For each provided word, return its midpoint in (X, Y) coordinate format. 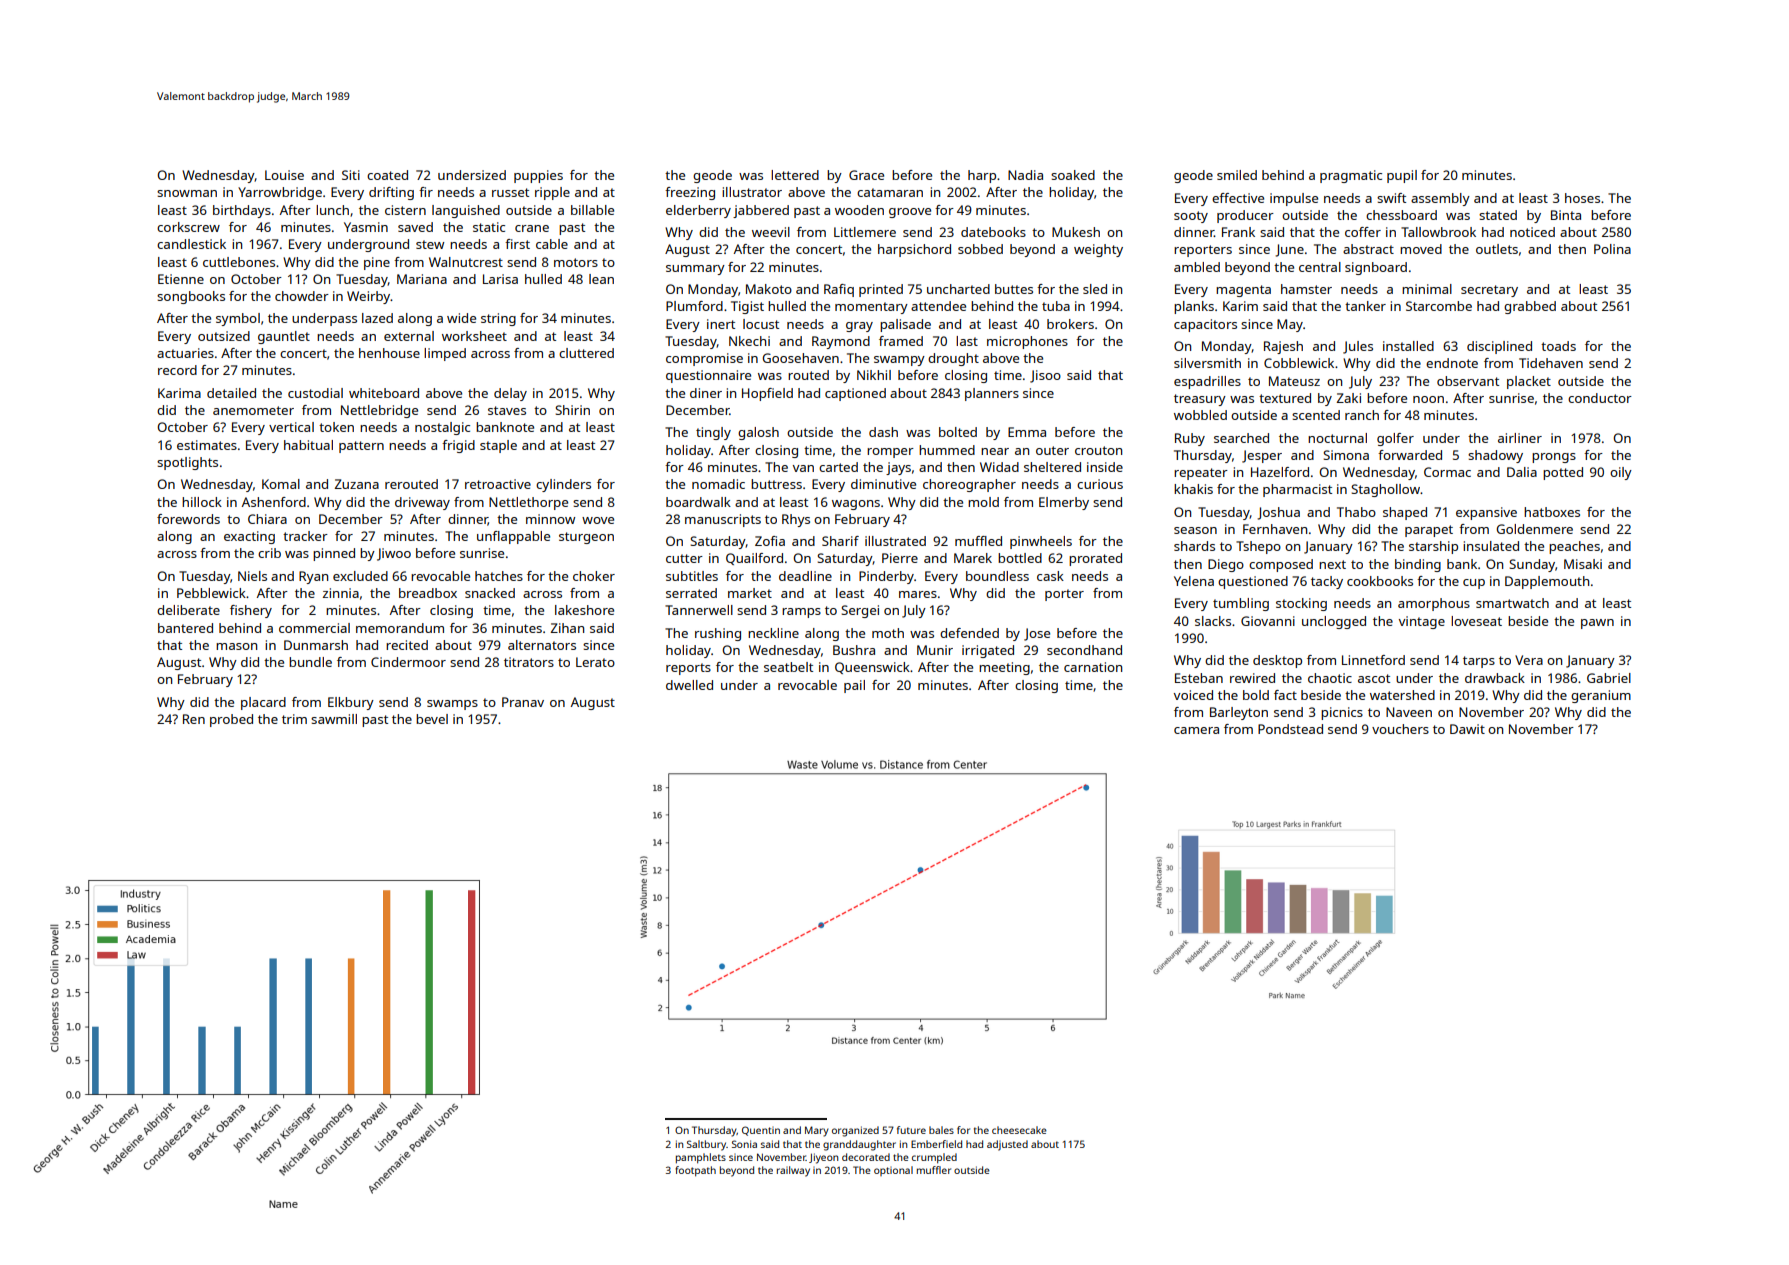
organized (855, 1131)
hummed (947, 450)
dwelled (689, 685)
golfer (1395, 439)
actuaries (185, 353)
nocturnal (1337, 438)
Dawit (1467, 729)
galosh (758, 433)
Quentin (761, 1131)
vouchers (1400, 729)
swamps (452, 705)
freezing (690, 193)
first (517, 244)
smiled (1237, 175)
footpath (695, 1171)
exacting (249, 537)
